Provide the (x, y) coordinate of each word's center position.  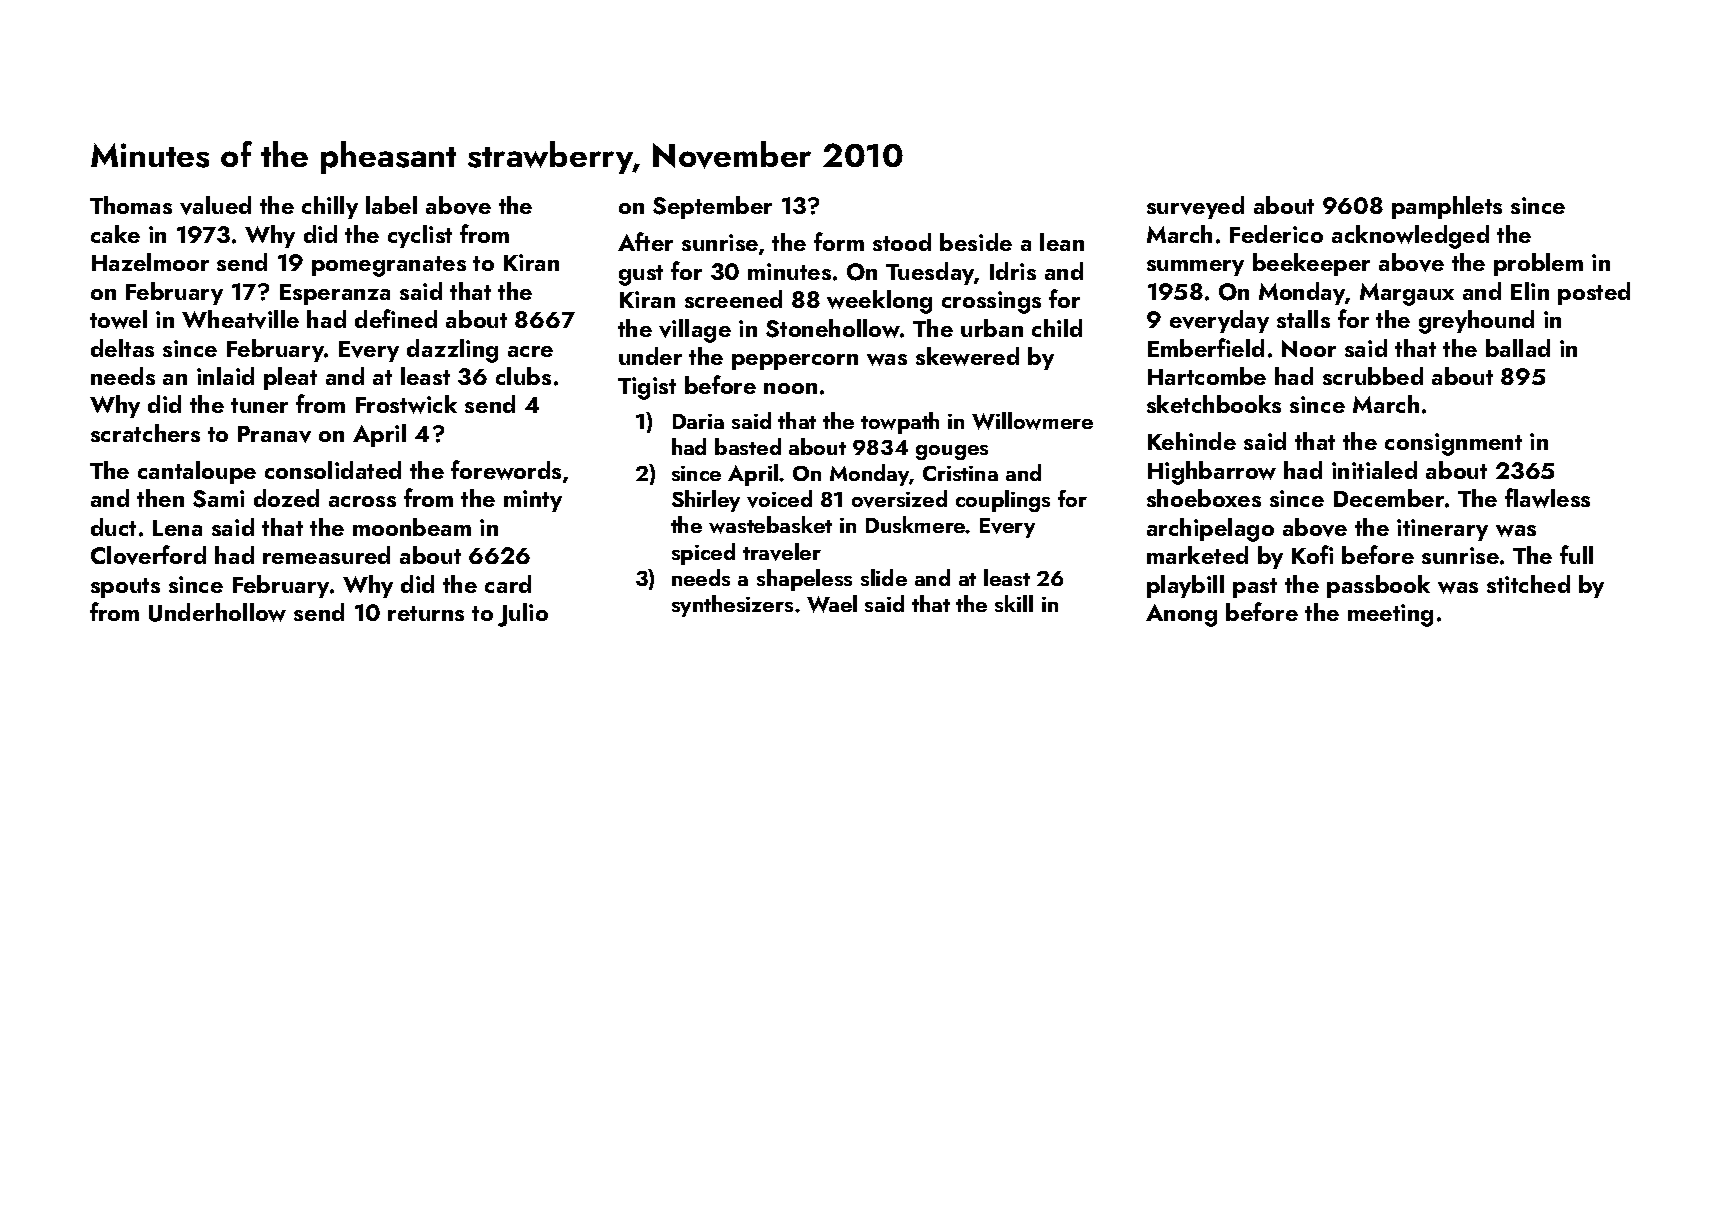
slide (884, 577)
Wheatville (240, 319)
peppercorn (795, 362)
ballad (1518, 348)
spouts (125, 588)
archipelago (1210, 530)
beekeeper (1311, 264)
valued (215, 205)
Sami (218, 499)
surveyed (1195, 207)
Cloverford (148, 555)
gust (641, 275)
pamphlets (1447, 207)
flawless (1547, 498)
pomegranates (389, 266)
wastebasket (770, 525)
